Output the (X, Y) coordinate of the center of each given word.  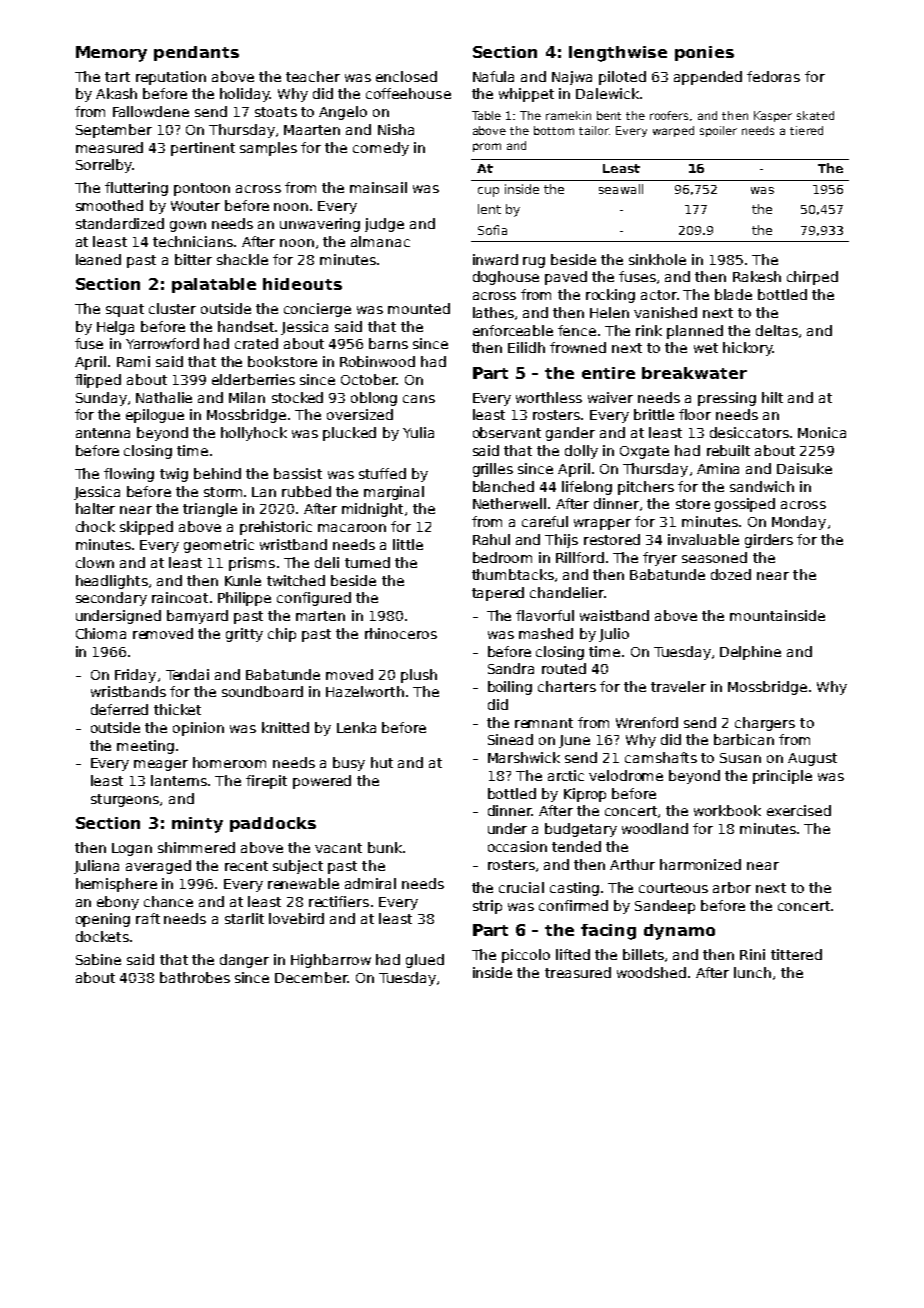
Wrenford (647, 722)
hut (382, 762)
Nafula (493, 76)
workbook (727, 810)
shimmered (196, 847)
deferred (119, 709)
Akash (116, 93)
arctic (566, 775)
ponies (704, 53)
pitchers (646, 488)
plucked (349, 434)
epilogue (155, 416)
